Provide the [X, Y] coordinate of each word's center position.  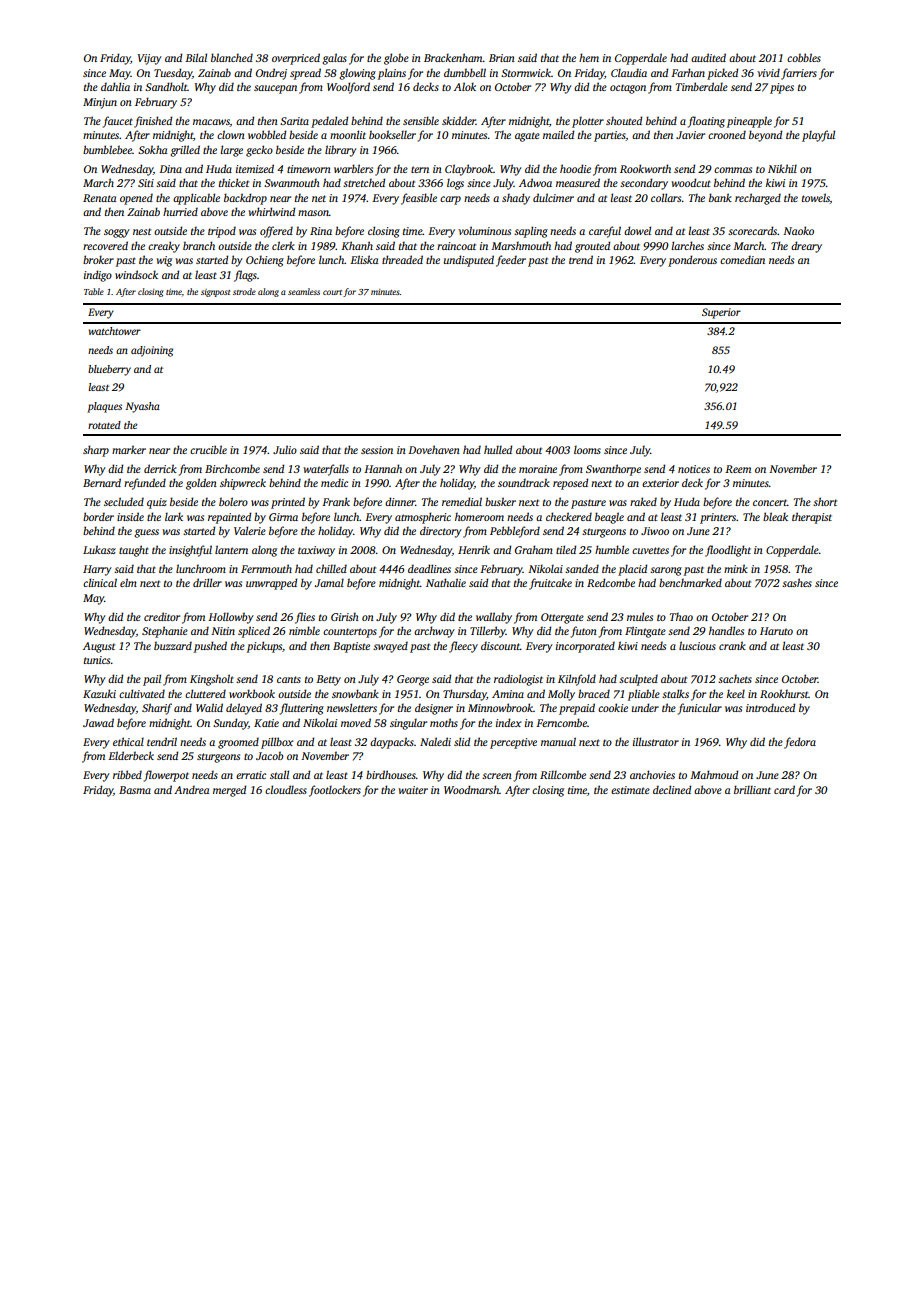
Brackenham [453, 57]
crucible [208, 449]
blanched [232, 57]
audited [708, 57]
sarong [666, 571]
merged [229, 791]
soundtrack [524, 482]
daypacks [392, 743]
